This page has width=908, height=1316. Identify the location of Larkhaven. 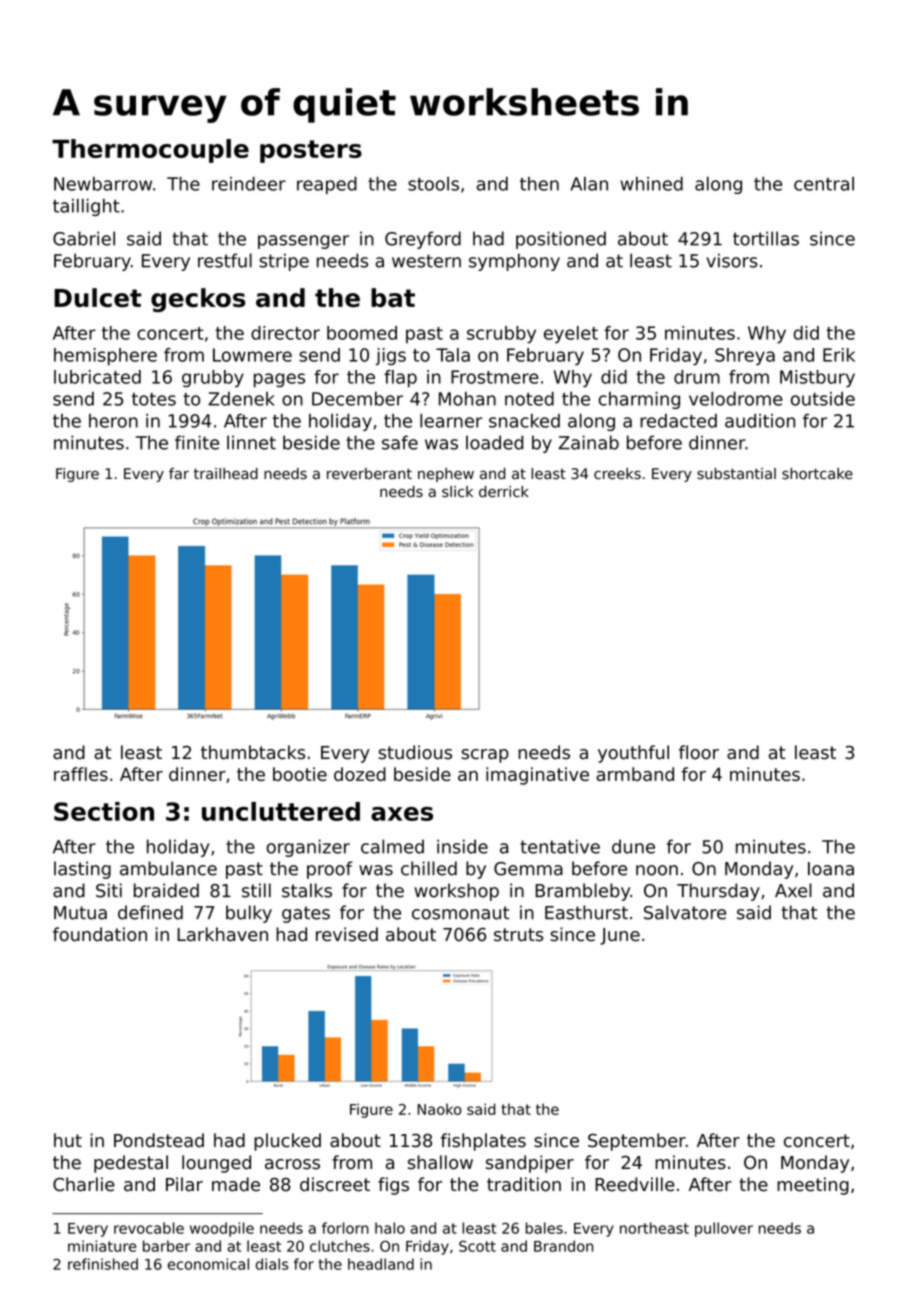
(222, 934).
